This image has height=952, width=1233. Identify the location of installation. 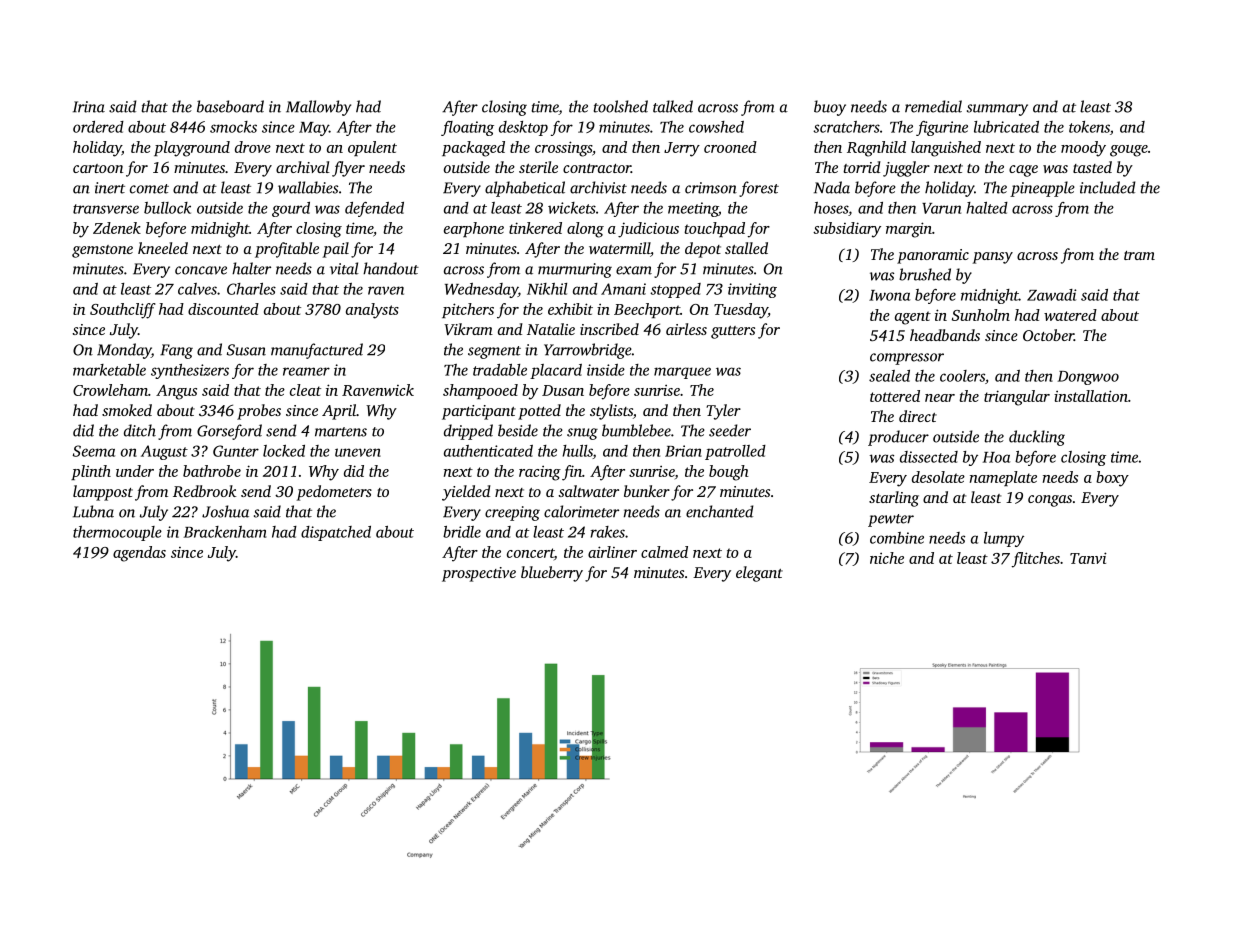
(1091, 396).
